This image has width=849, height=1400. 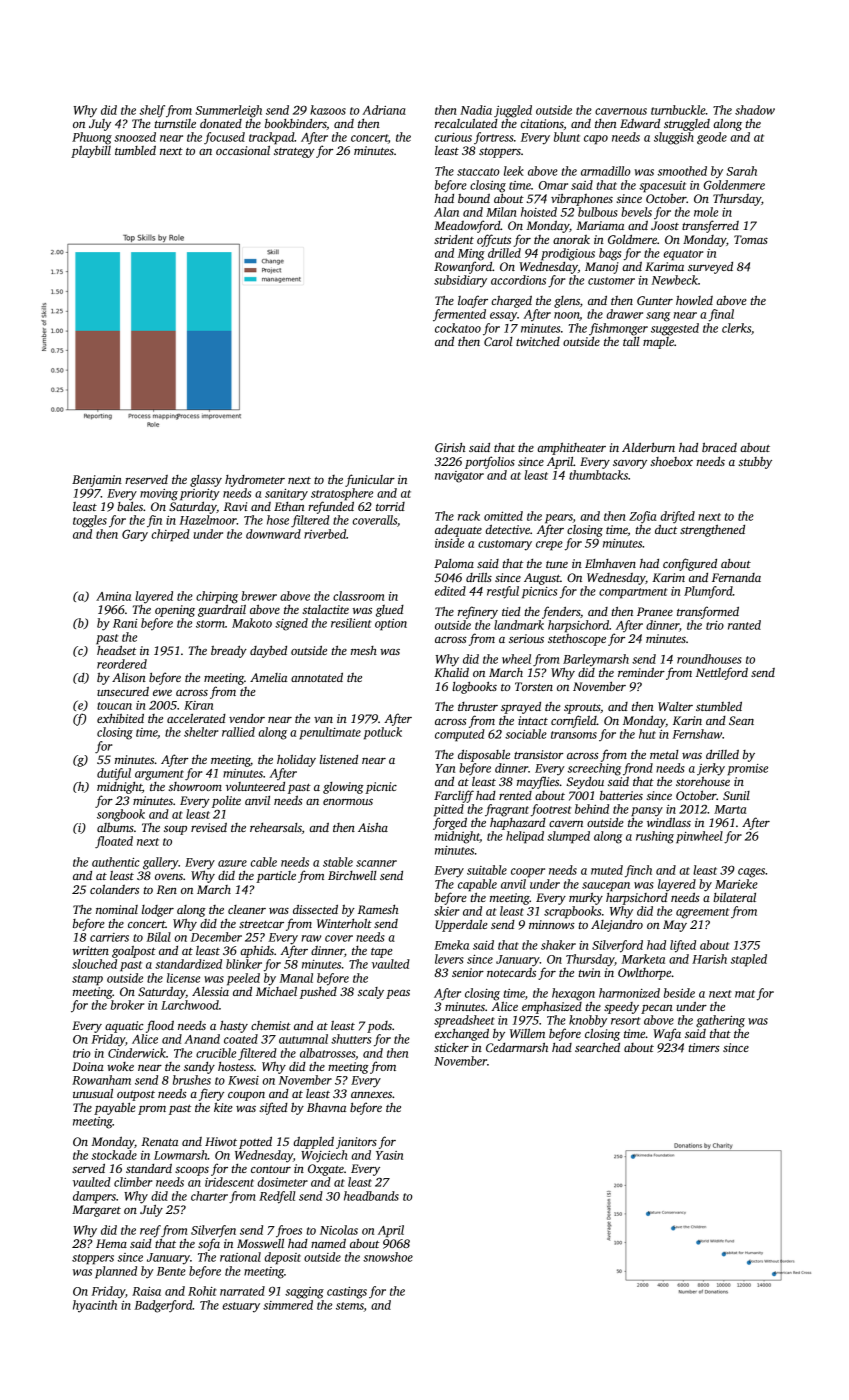 I want to click on torrid, so click(x=390, y=506).
